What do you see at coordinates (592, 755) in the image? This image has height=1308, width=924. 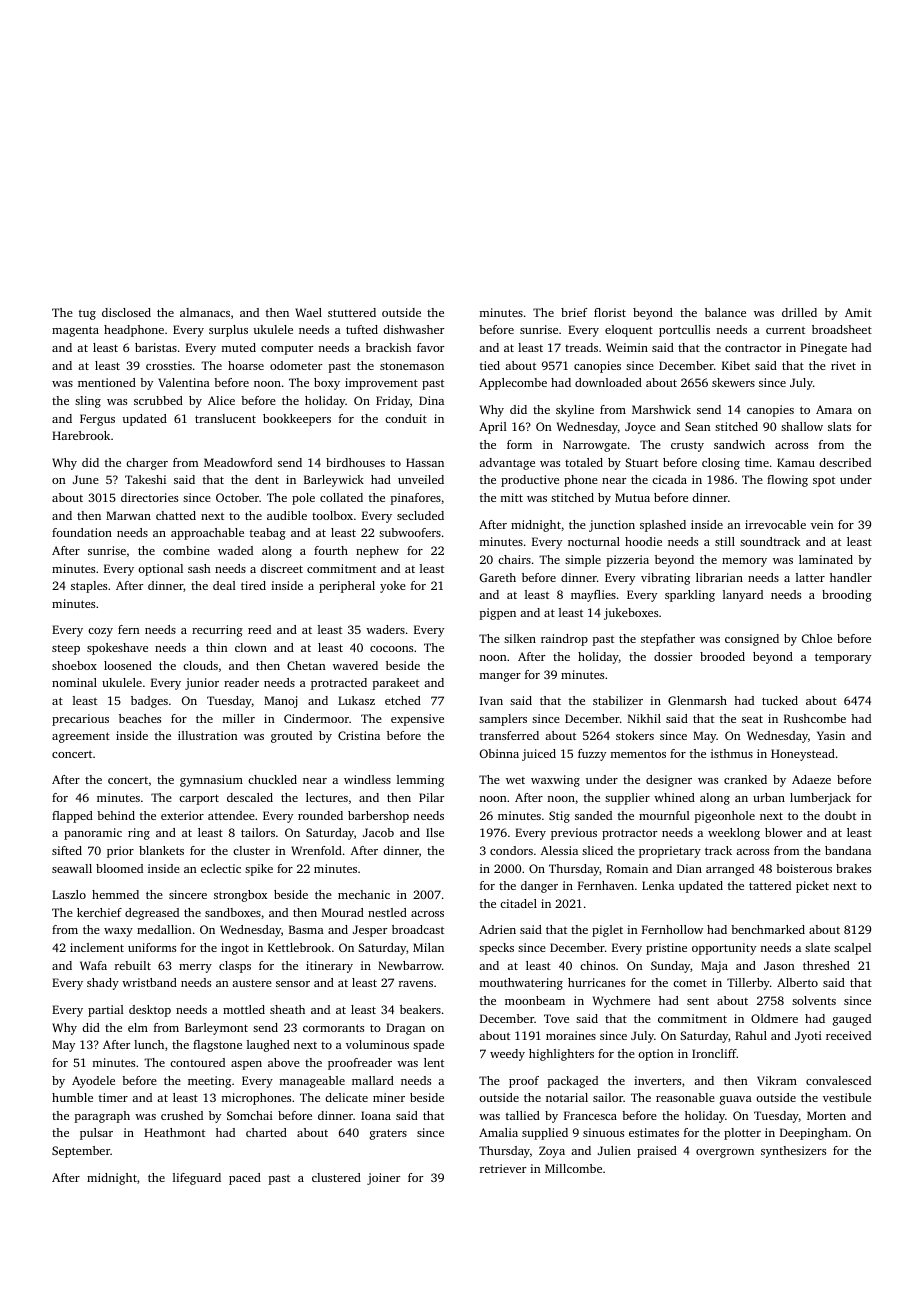 I see `fuzzy` at bounding box center [592, 755].
